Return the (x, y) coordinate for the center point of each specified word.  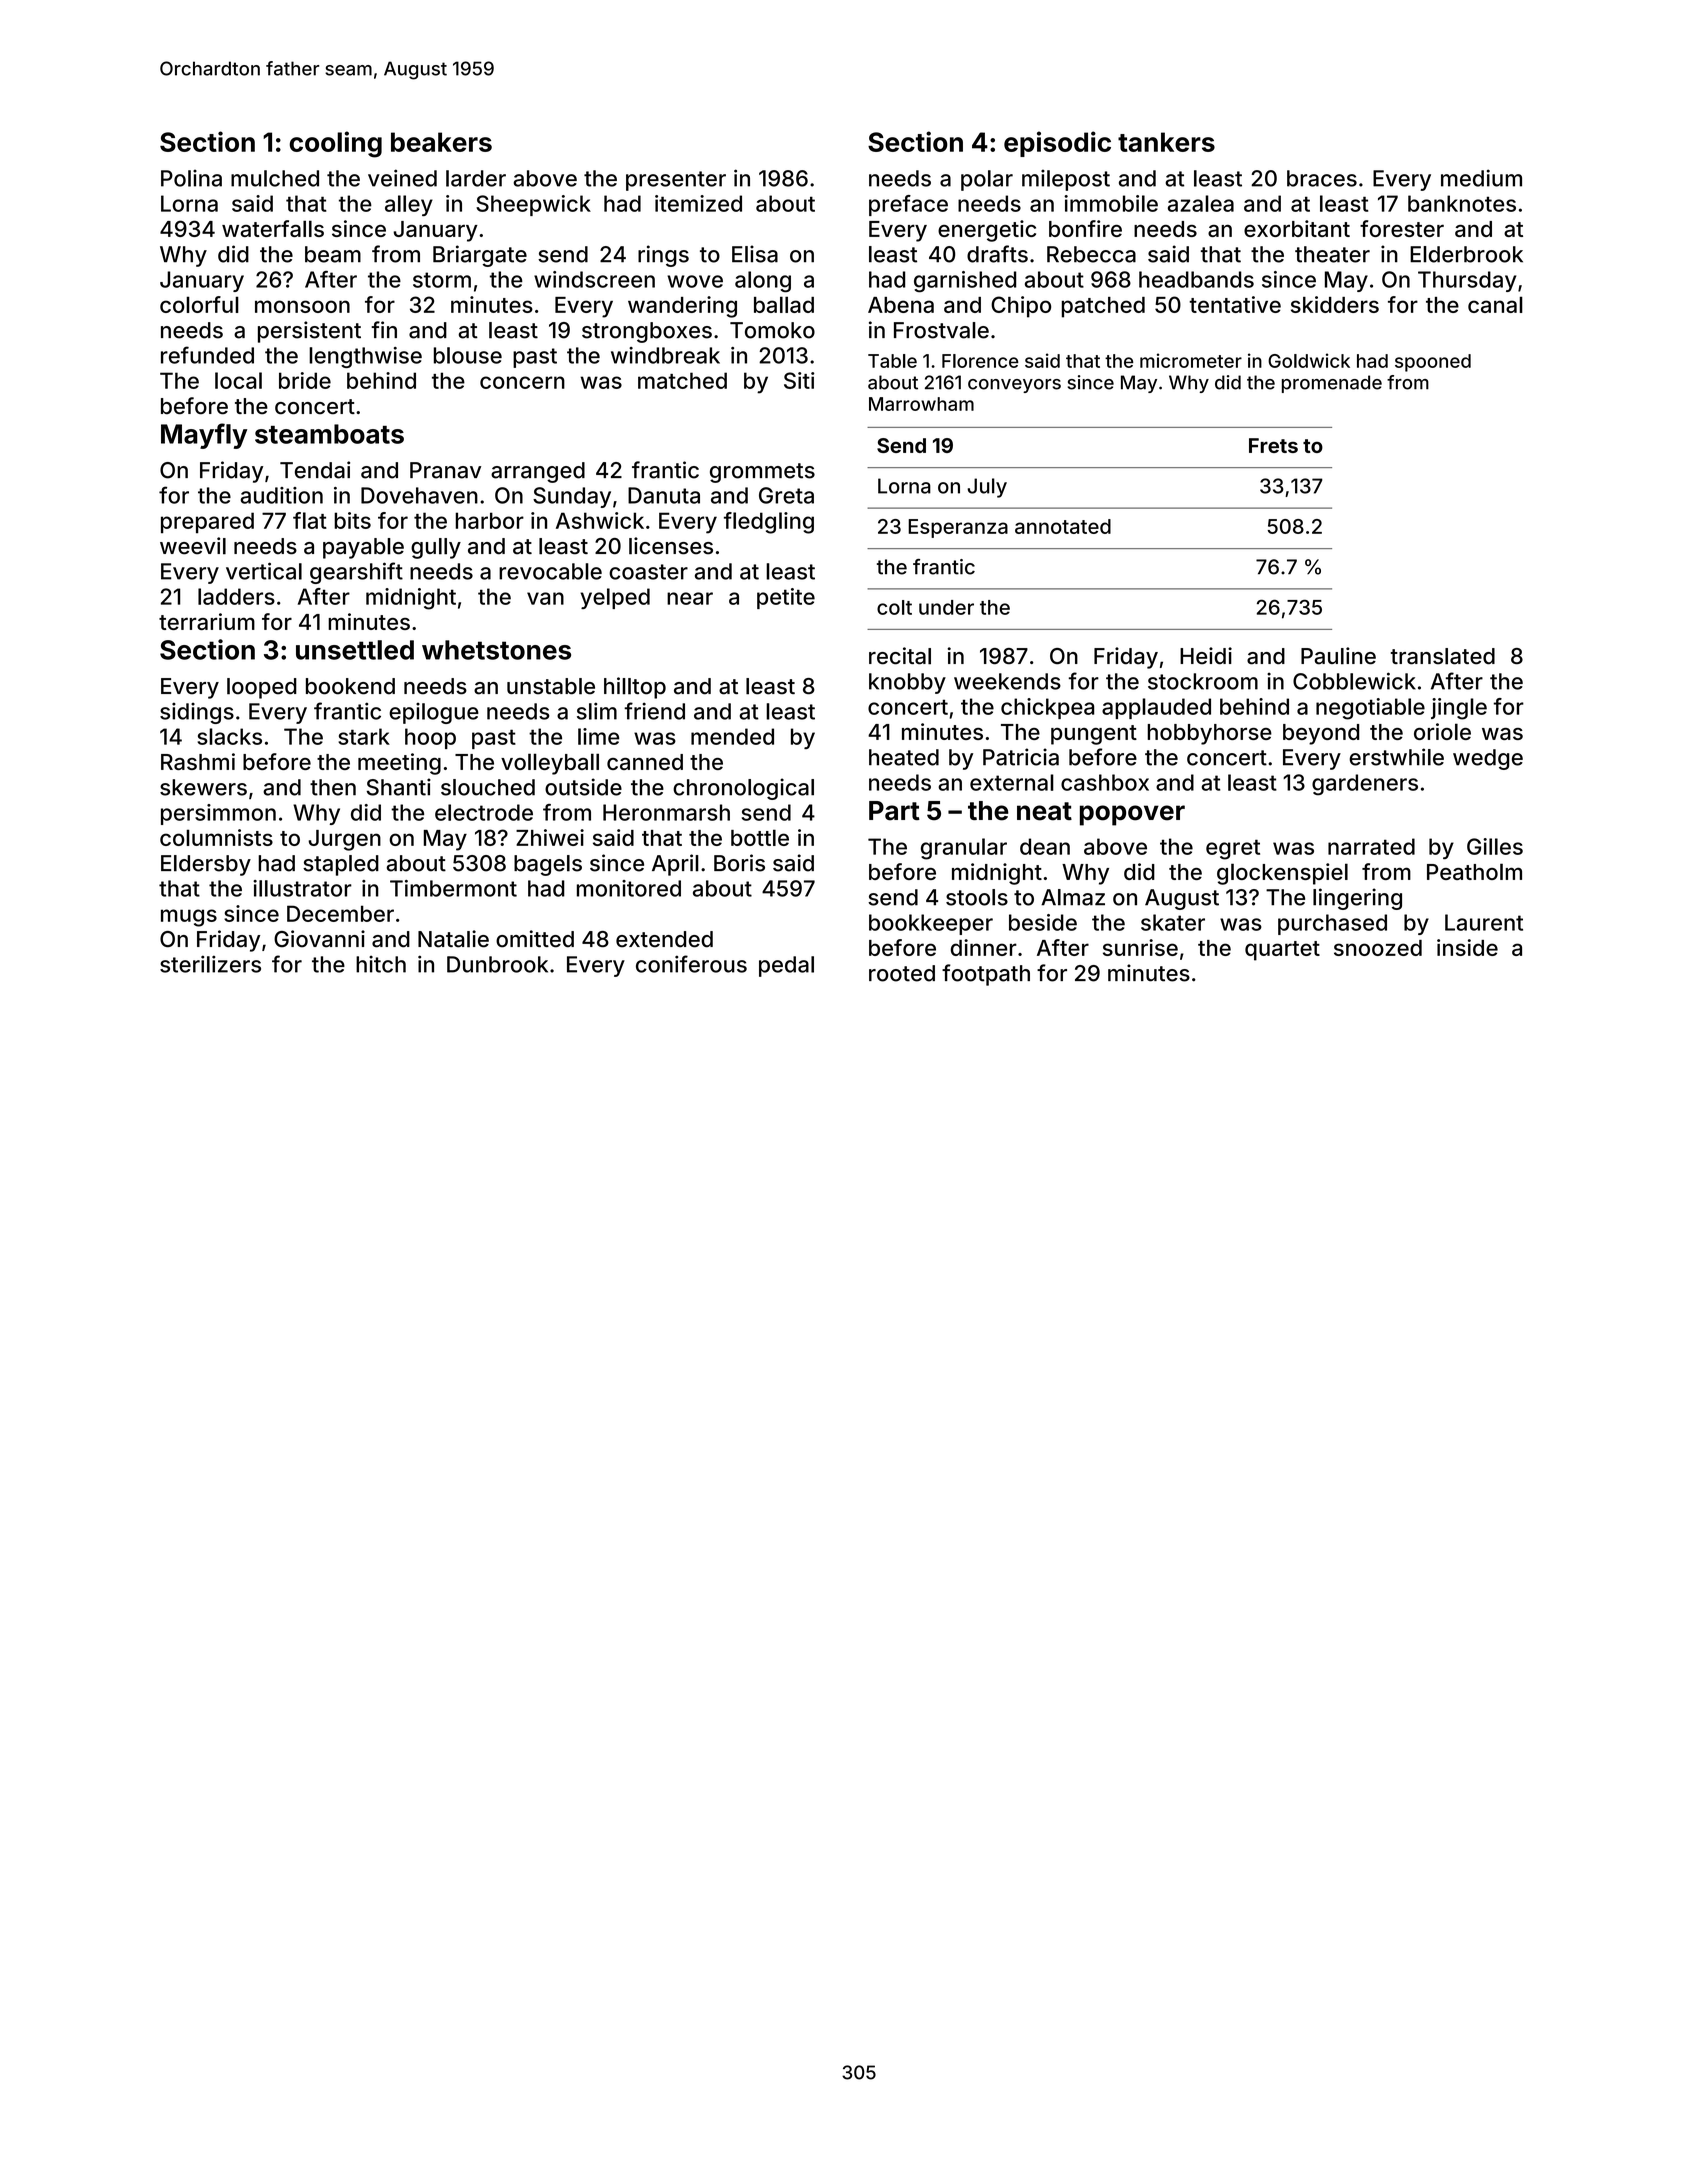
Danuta (664, 495)
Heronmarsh (666, 812)
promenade (1332, 384)
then (333, 787)
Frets (1273, 445)
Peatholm (1474, 871)
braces (1322, 178)
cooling (336, 144)
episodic (1057, 144)
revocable (550, 571)
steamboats (329, 434)
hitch (381, 964)
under (946, 607)
